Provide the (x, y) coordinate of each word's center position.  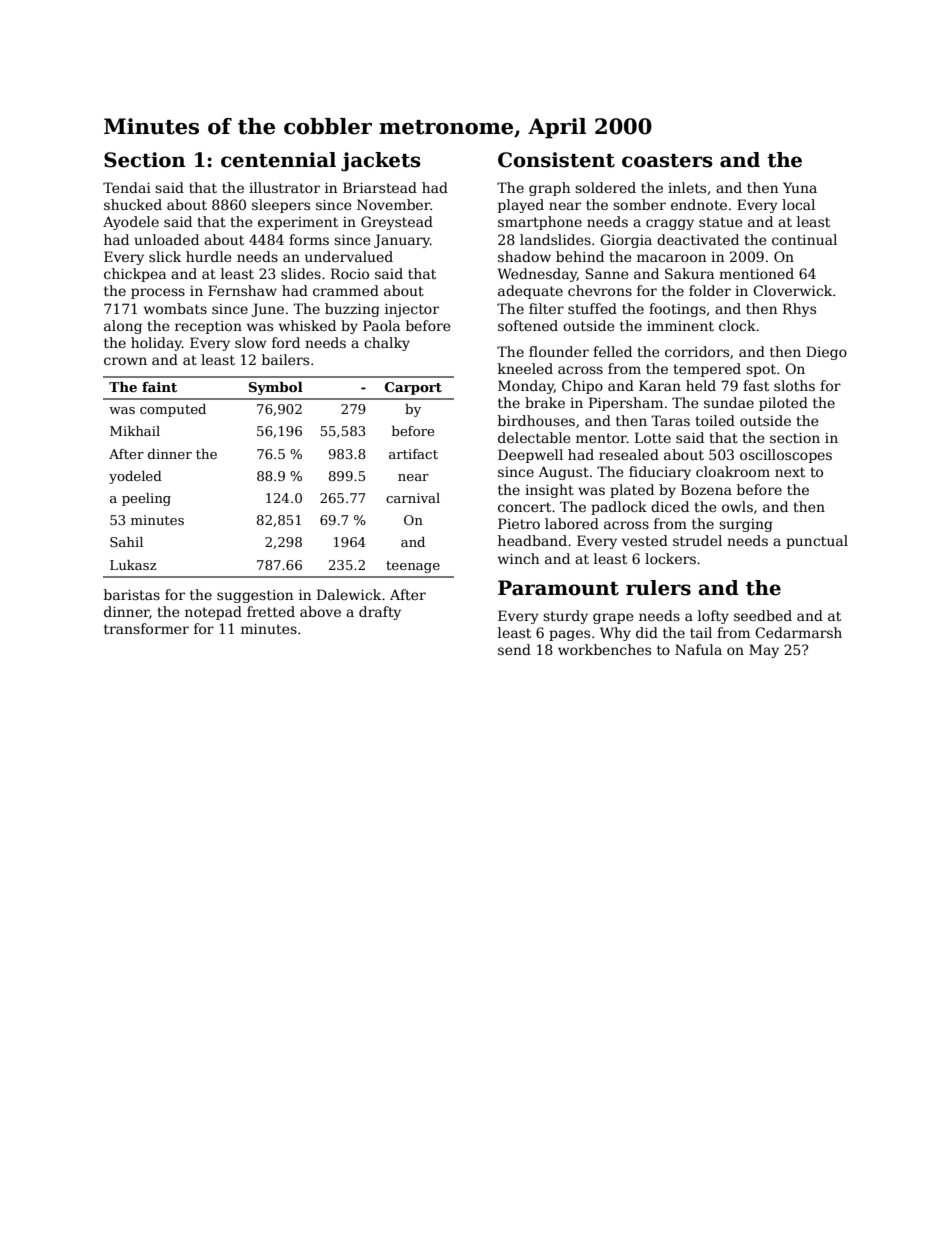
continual (804, 239)
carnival (413, 498)
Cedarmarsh (798, 632)
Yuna (800, 187)
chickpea (135, 275)
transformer (146, 628)
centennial (278, 160)
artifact (413, 454)
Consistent (556, 160)
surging (746, 525)
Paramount (558, 588)
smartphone (540, 223)
